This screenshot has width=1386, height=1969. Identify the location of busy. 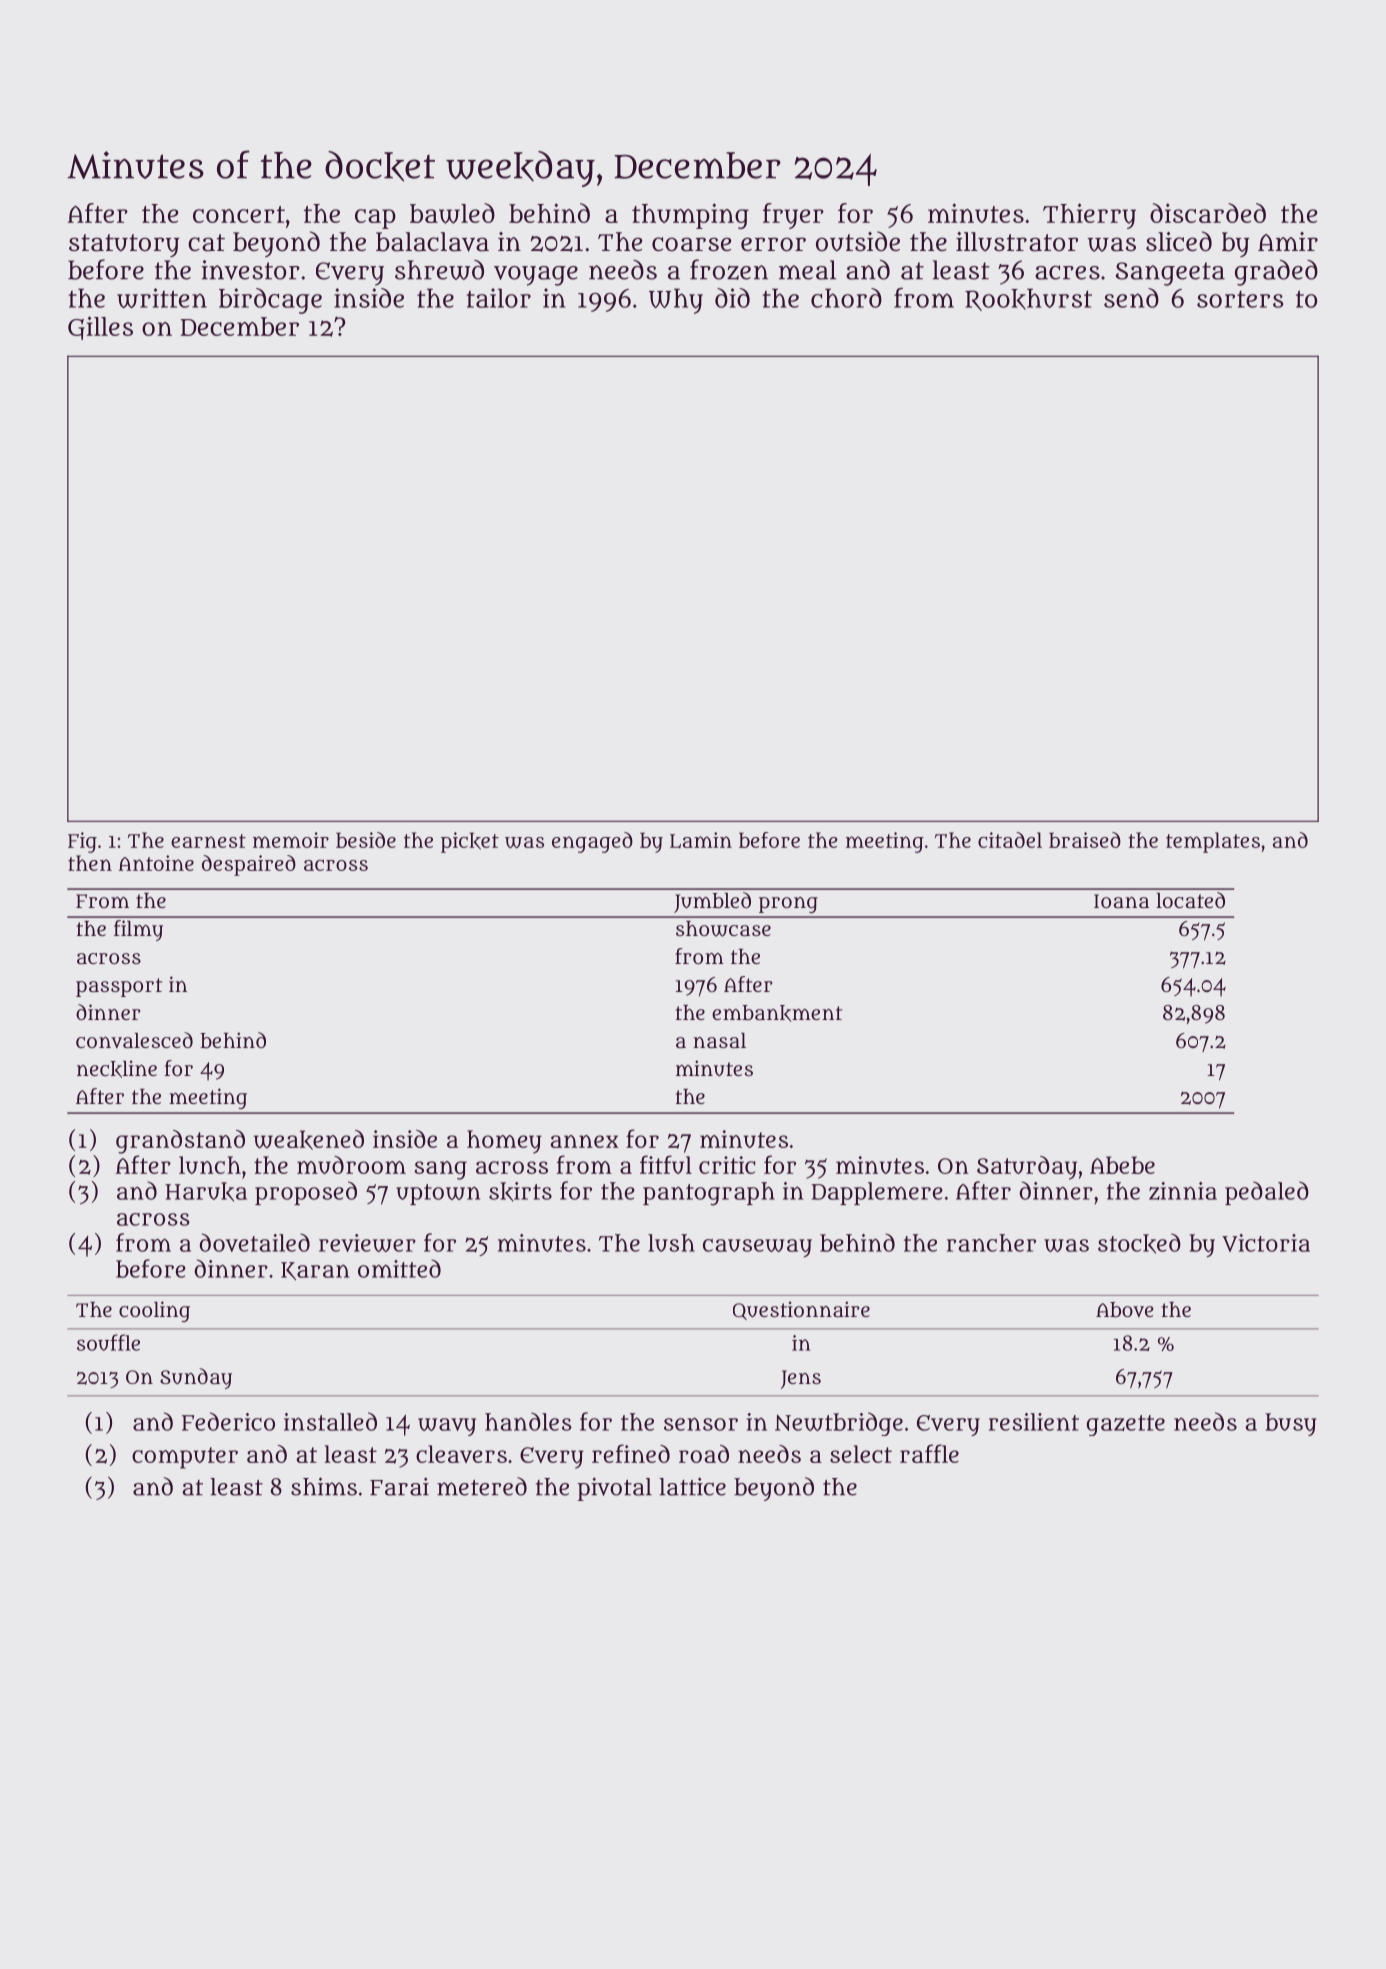
(1291, 1424).
